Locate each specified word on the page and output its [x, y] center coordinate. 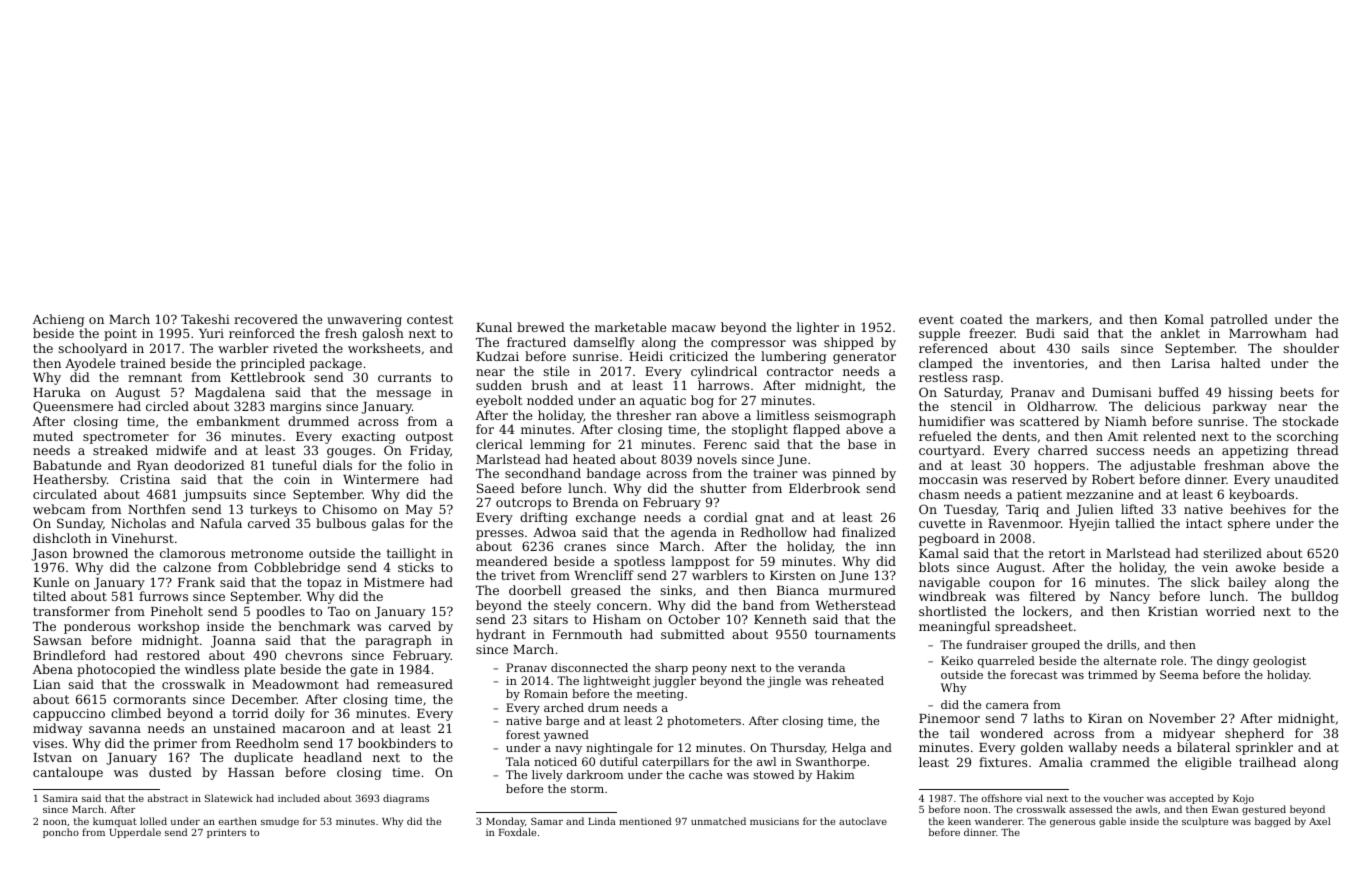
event [936, 319]
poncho [61, 833]
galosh [383, 334]
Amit [1123, 436]
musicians [774, 821]
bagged [1273, 822]
